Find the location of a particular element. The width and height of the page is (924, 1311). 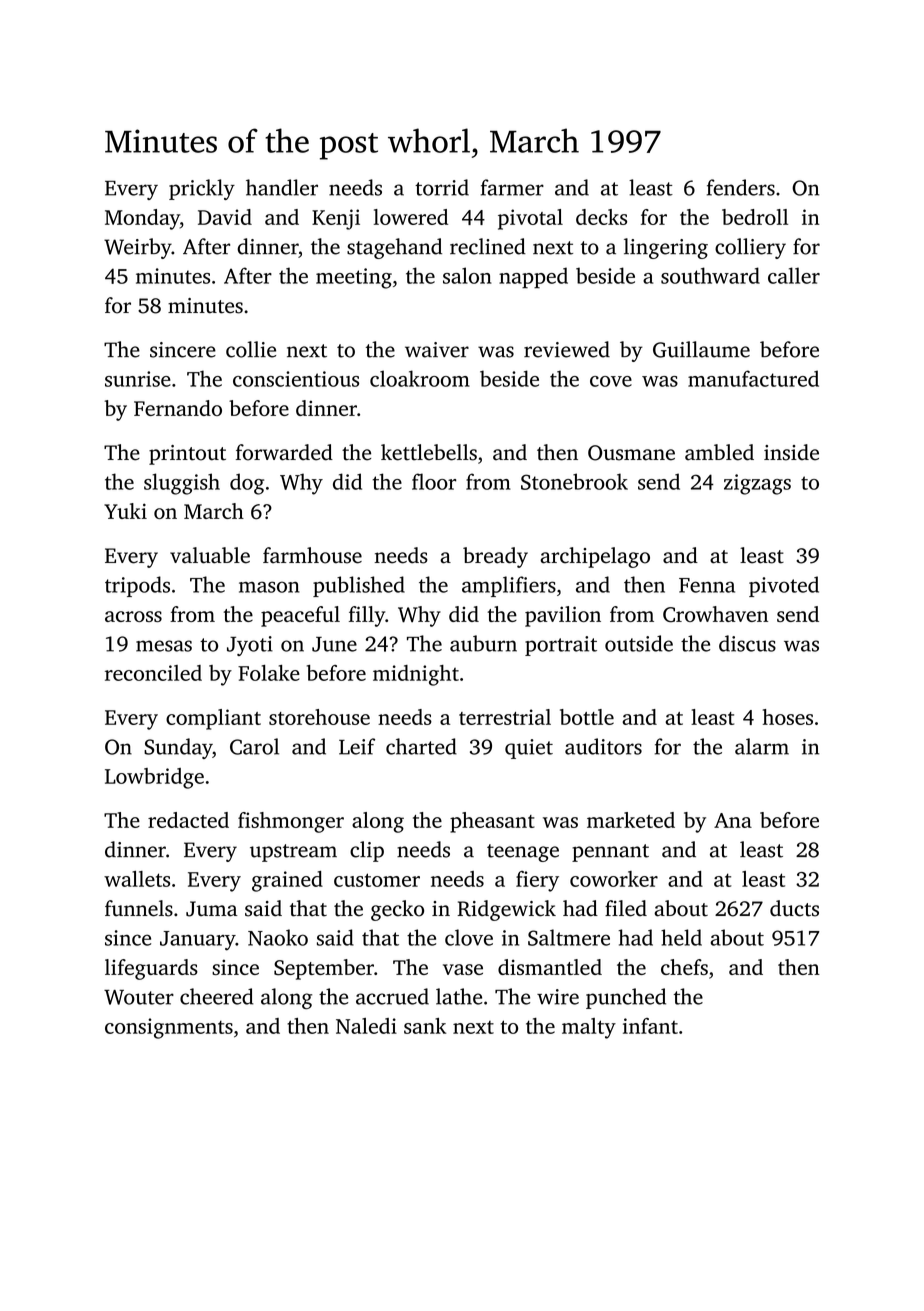

Lowbridge is located at coordinates (154, 778).
